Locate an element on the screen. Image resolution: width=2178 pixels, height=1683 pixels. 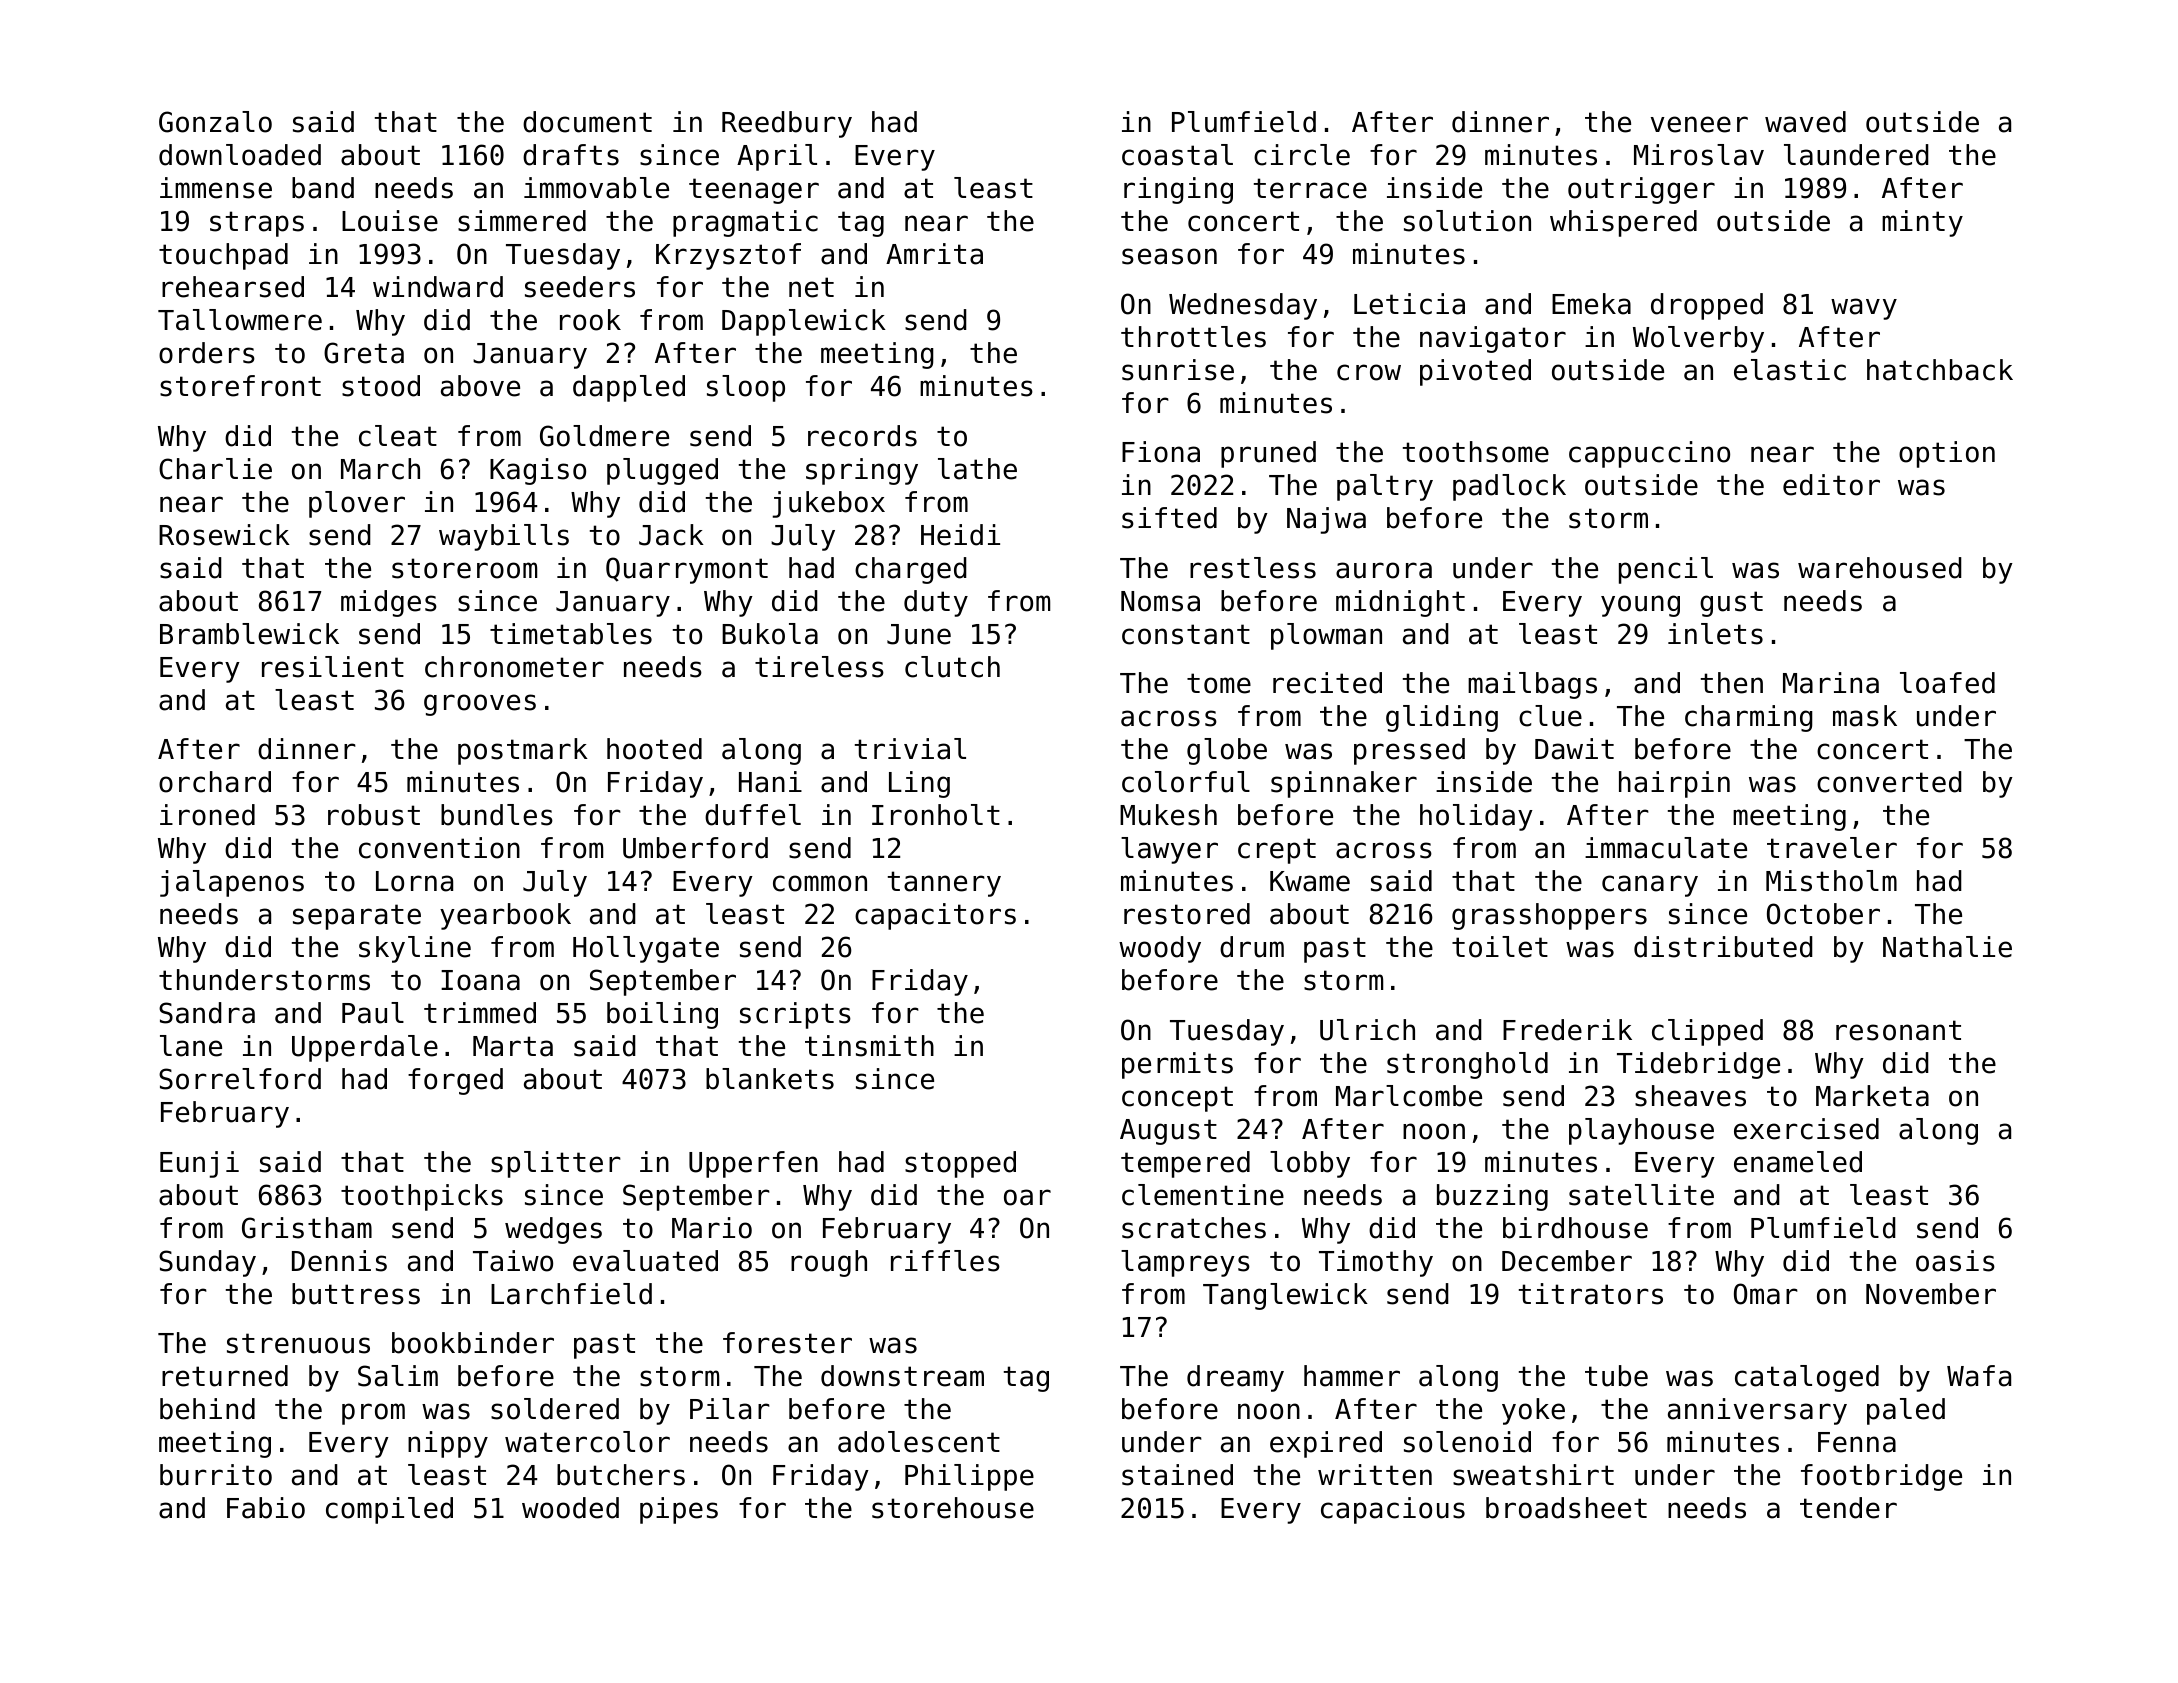
windward is located at coordinates (438, 287).
